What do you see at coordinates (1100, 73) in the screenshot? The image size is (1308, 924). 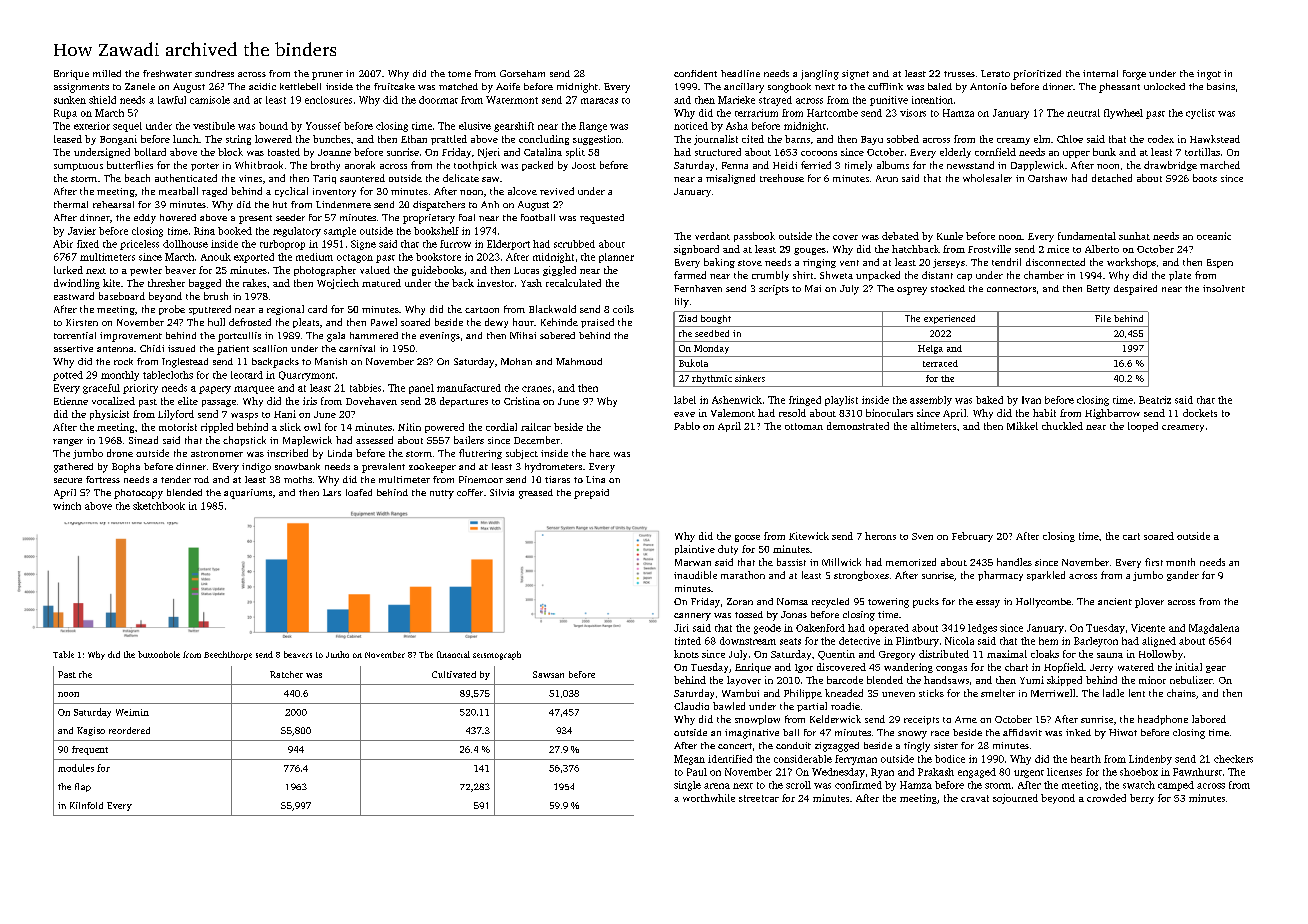 I see `internal` at bounding box center [1100, 73].
